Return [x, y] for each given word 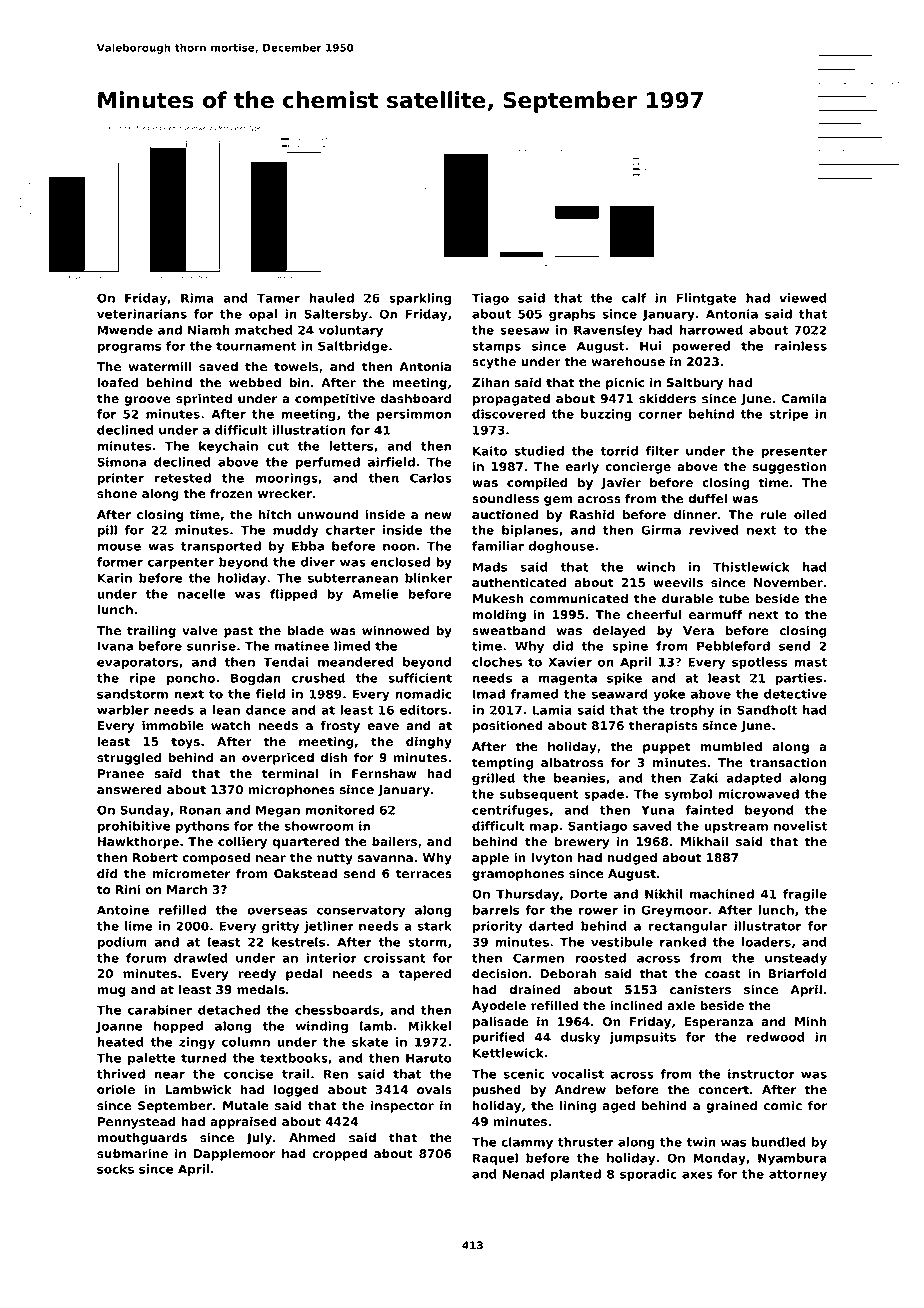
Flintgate [706, 299]
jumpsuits [642, 1038]
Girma [661, 530]
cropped [339, 1155]
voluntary [351, 331]
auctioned [505, 514]
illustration [309, 430]
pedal [304, 975]
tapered [425, 975]
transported [221, 547]
